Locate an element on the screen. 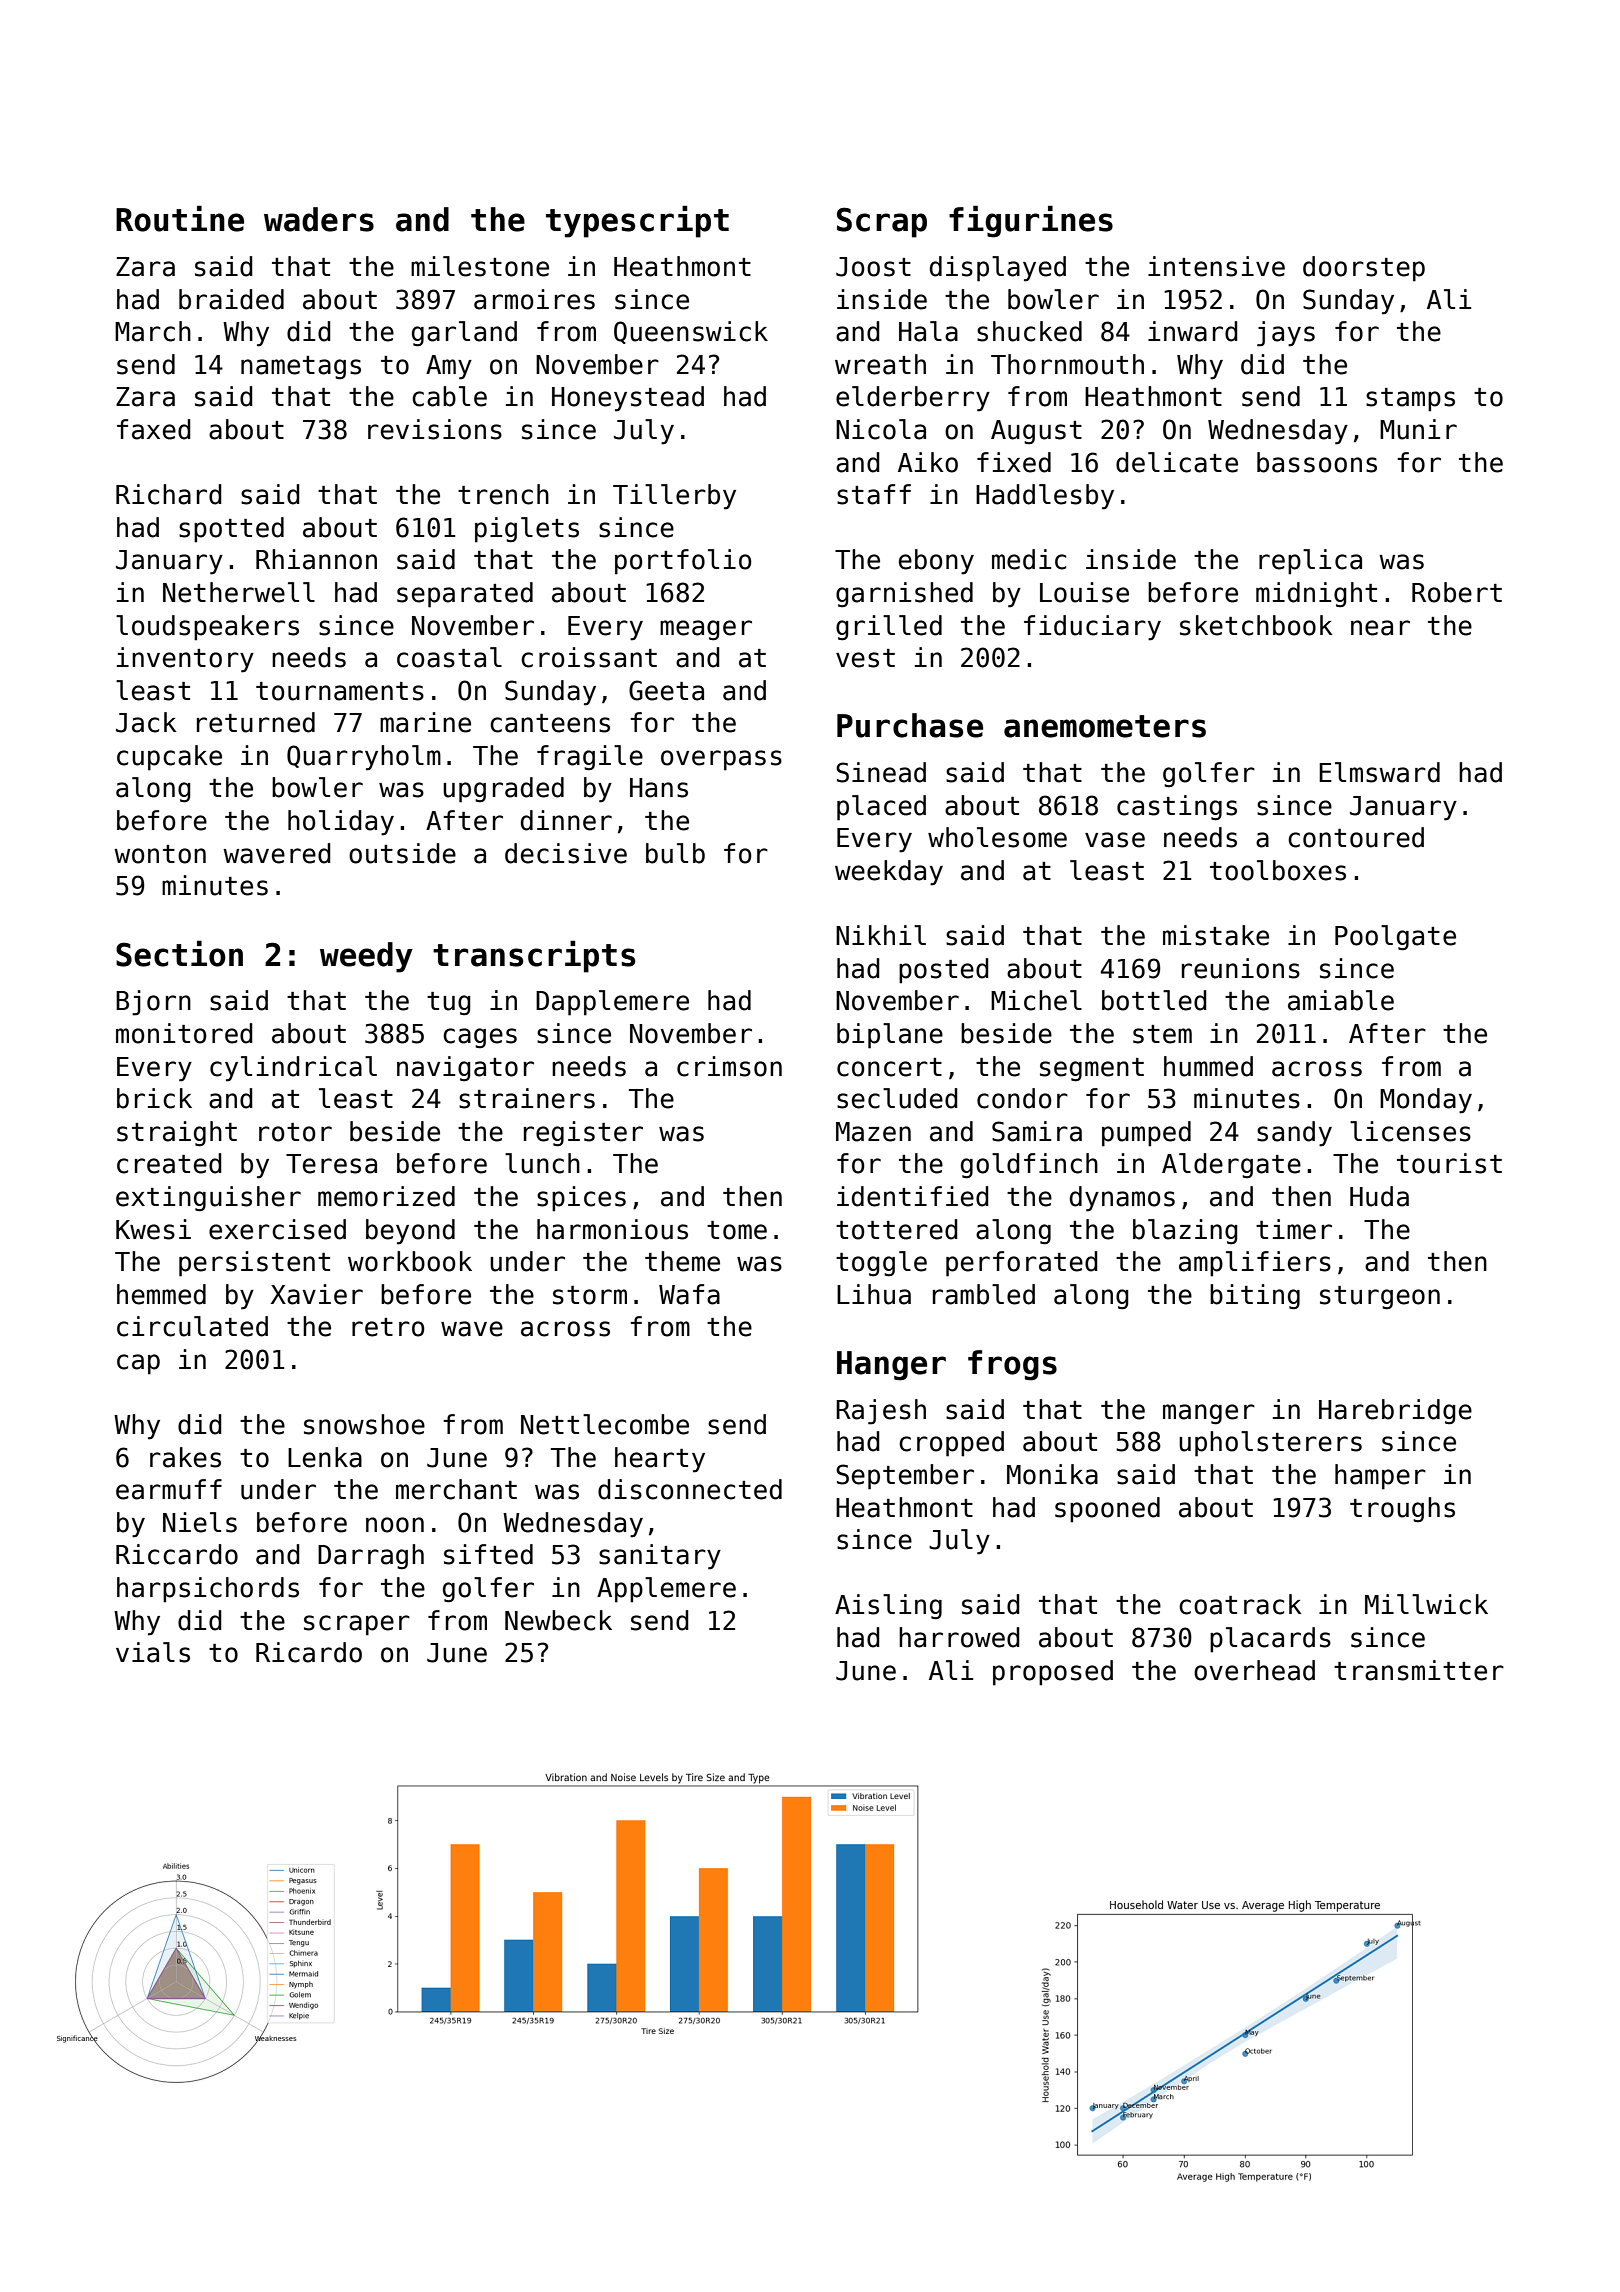 Image resolution: width=1620 pixels, height=2292 pixels. Ricardo is located at coordinates (309, 1652).
